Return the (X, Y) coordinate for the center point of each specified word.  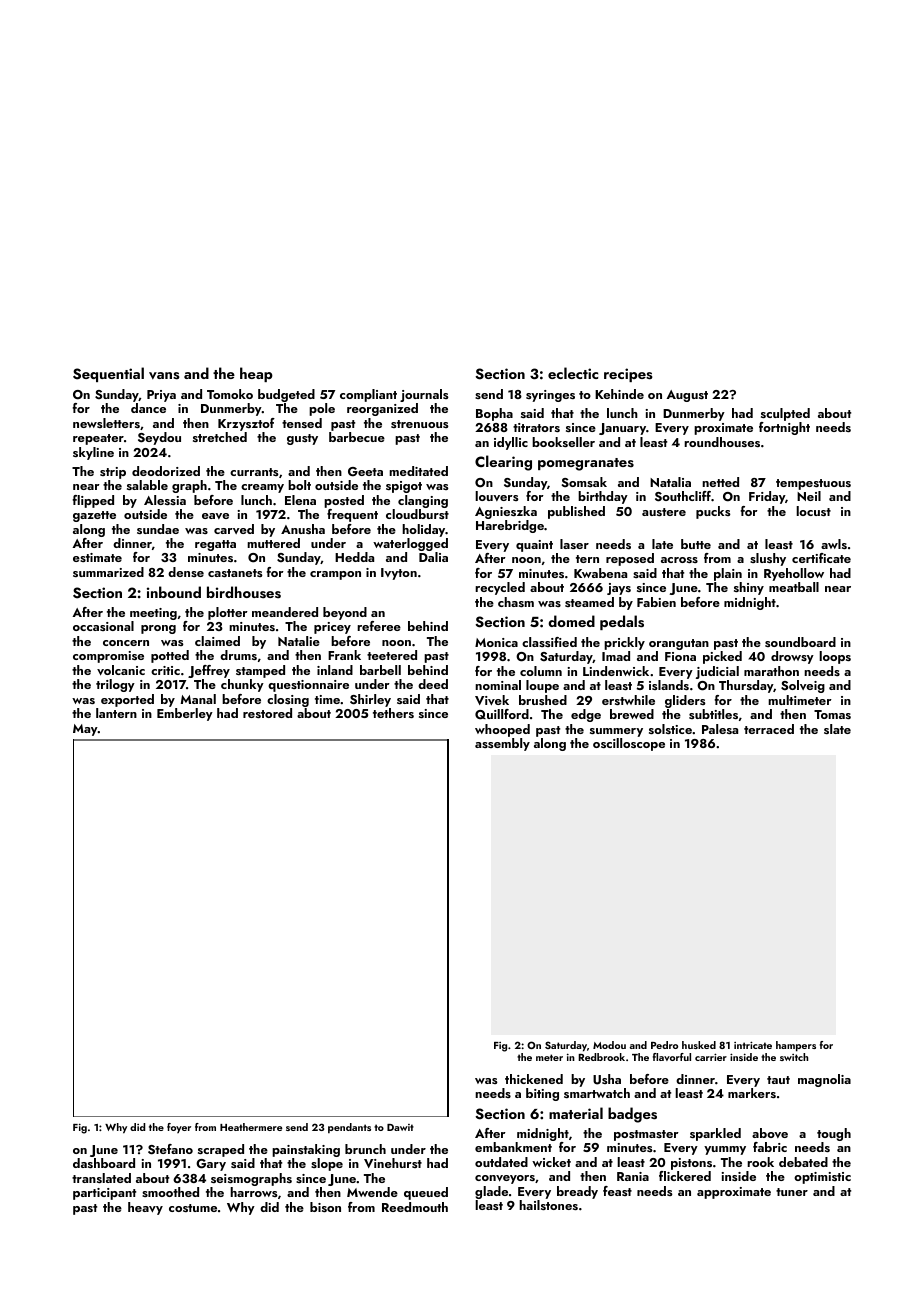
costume (193, 1208)
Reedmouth (415, 1207)
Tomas (832, 714)
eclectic (573, 373)
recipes (628, 375)
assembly (502, 744)
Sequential (108, 374)
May (85, 730)
